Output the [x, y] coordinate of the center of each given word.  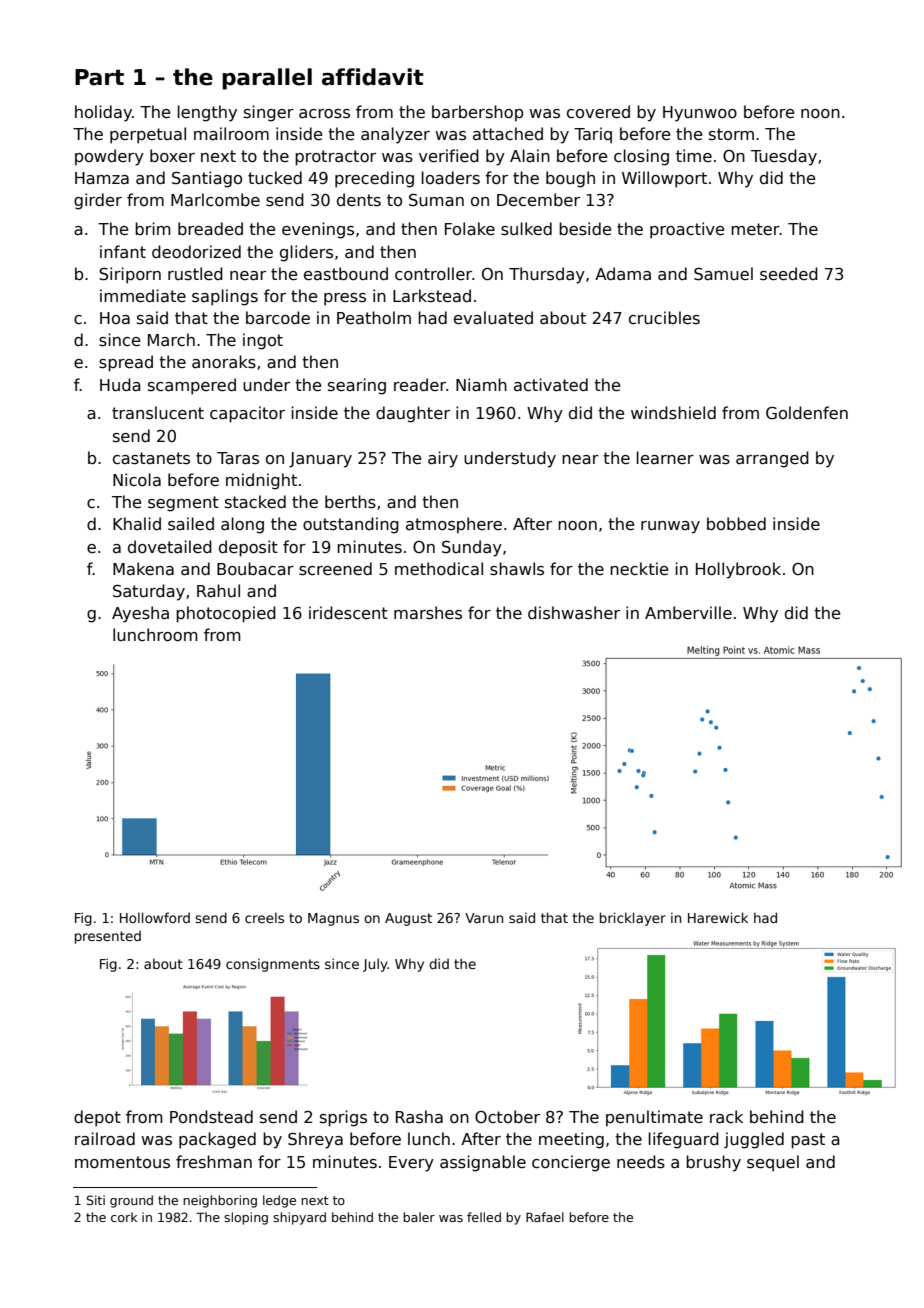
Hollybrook [738, 570]
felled [484, 1217]
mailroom [231, 133]
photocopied [226, 614]
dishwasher [574, 613]
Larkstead [432, 295]
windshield [673, 413]
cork [124, 1217]
